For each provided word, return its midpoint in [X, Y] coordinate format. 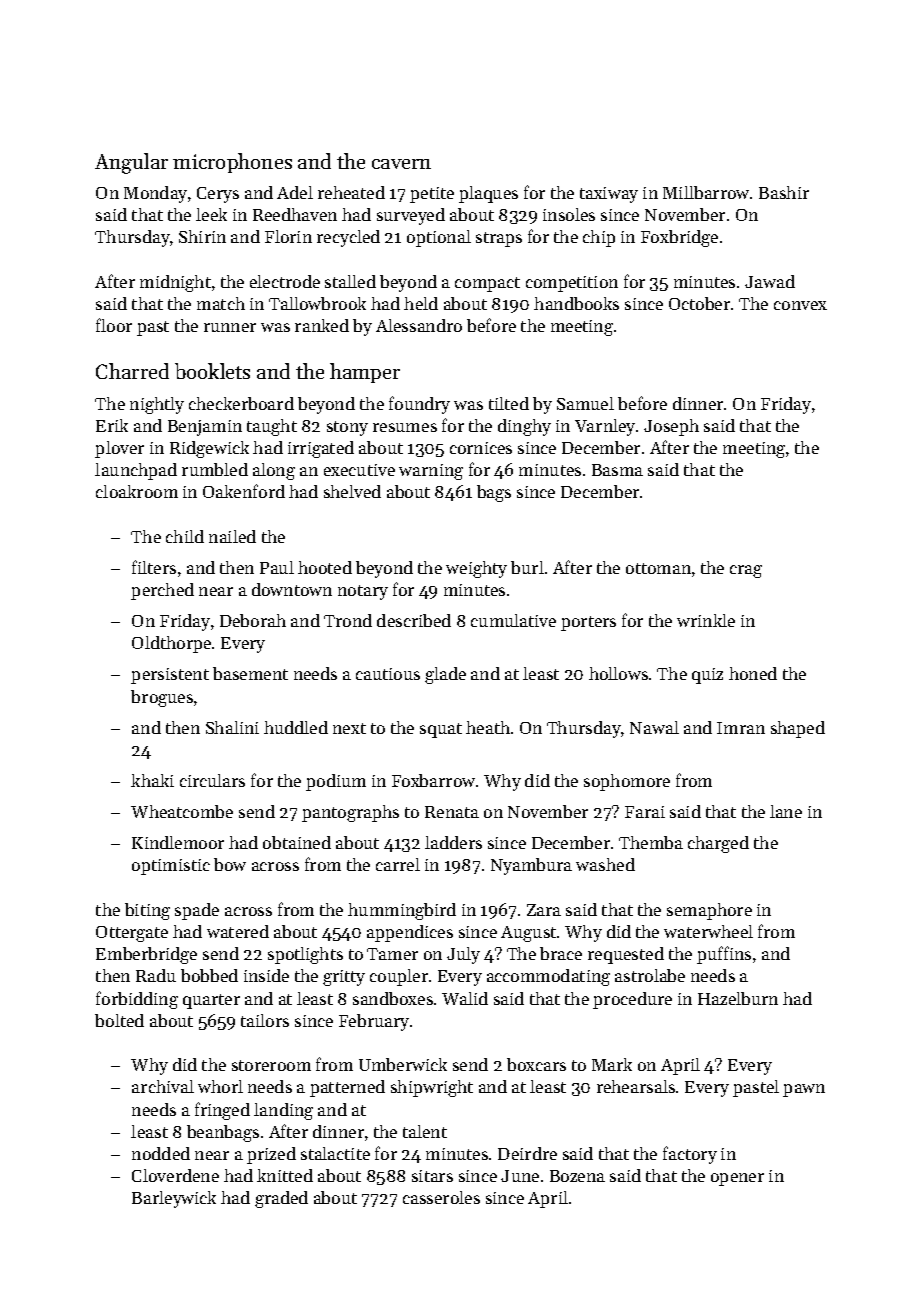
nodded [161, 1153]
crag [746, 571]
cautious [388, 674]
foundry [419, 405]
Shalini [232, 727]
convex [800, 305]
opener [737, 1179]
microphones [232, 163]
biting [147, 911]
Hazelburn [738, 998]
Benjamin [205, 428]
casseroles [441, 1197]
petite [432, 195]
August [528, 934]
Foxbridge [679, 238]
